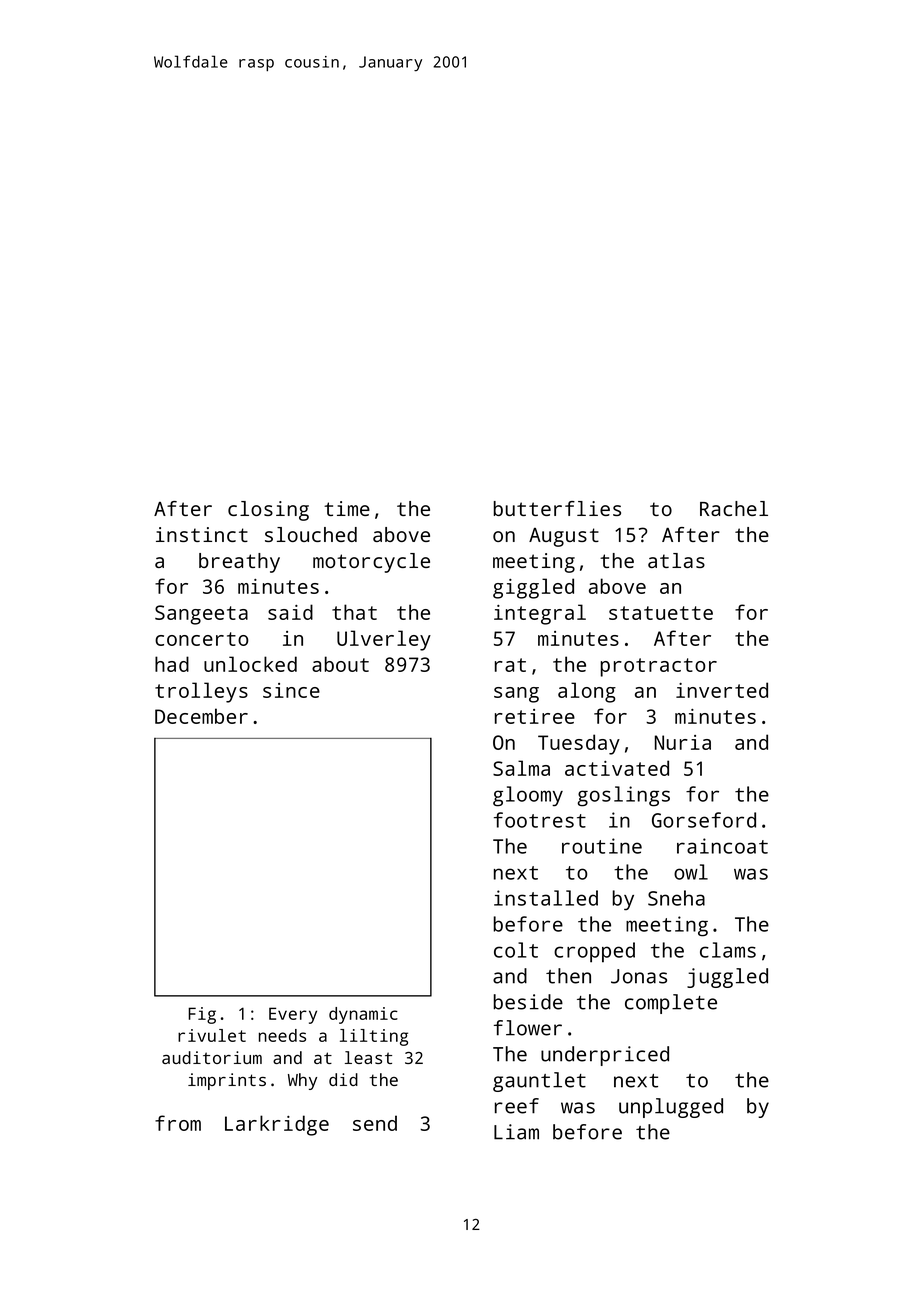 The height and width of the screenshot is (1311, 924). Describe the element at coordinates (201, 716) in the screenshot. I see `December` at that location.
